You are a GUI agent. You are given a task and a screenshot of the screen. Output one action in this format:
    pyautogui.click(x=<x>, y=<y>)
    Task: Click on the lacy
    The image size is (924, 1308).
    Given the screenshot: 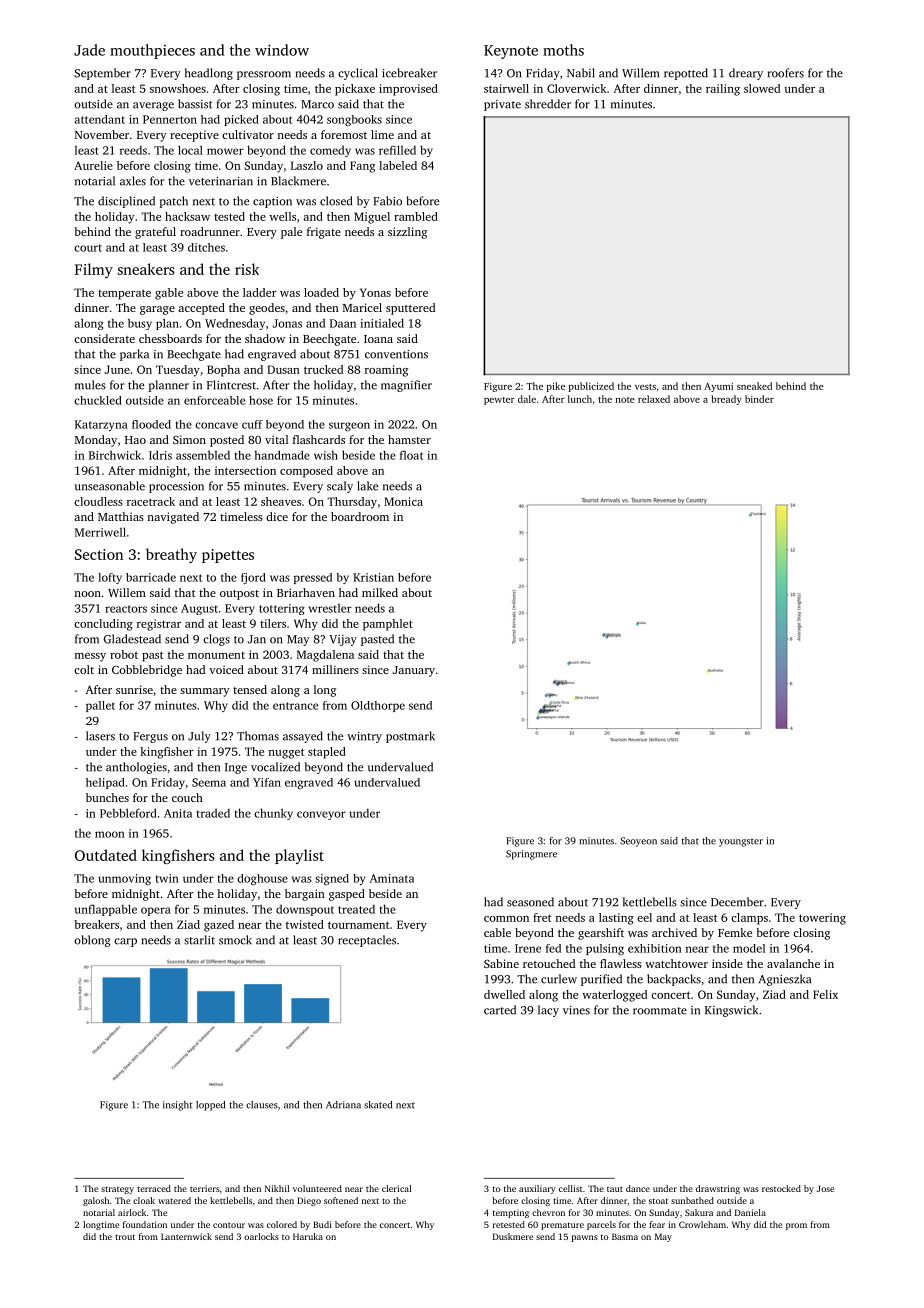 What is the action you would take?
    pyautogui.click(x=548, y=1011)
